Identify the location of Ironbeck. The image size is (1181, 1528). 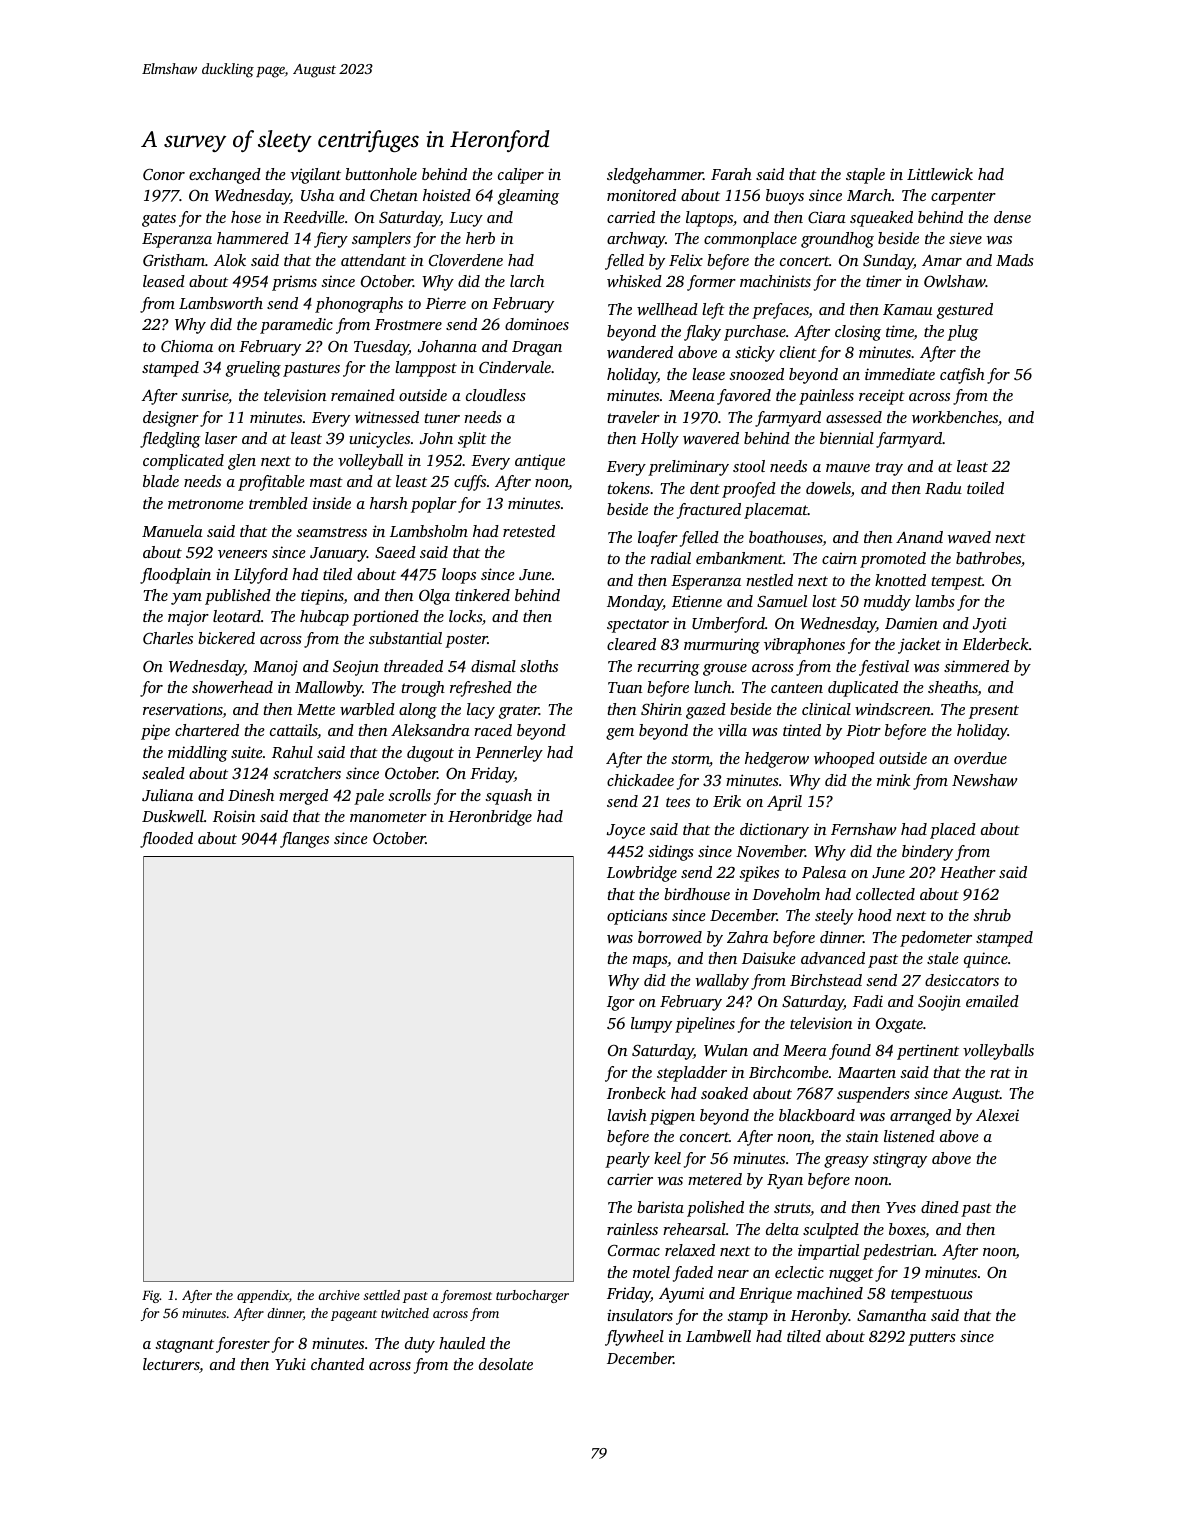
(636, 1093).
